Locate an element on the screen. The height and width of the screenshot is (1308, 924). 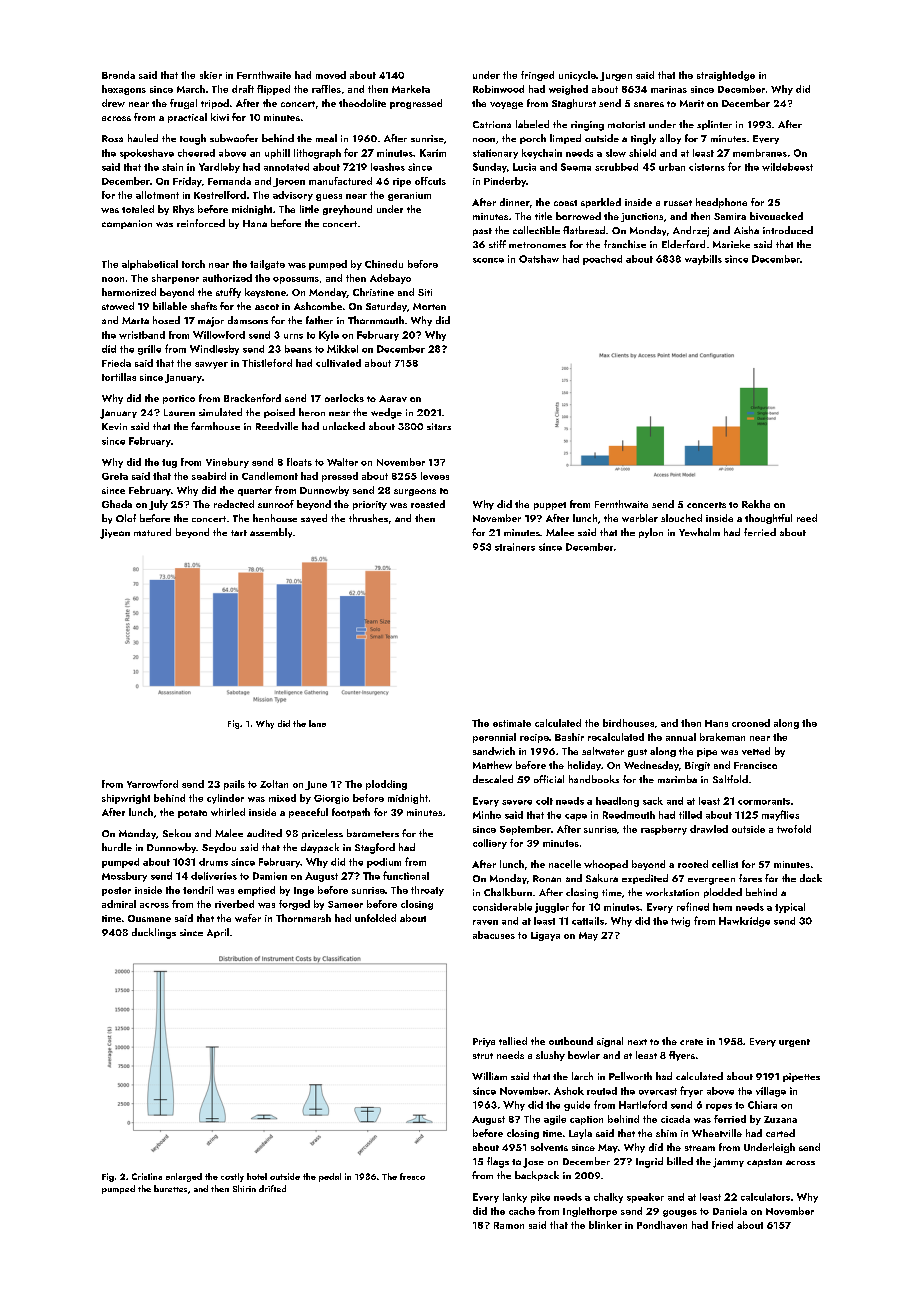
hotel is located at coordinates (257, 1176).
